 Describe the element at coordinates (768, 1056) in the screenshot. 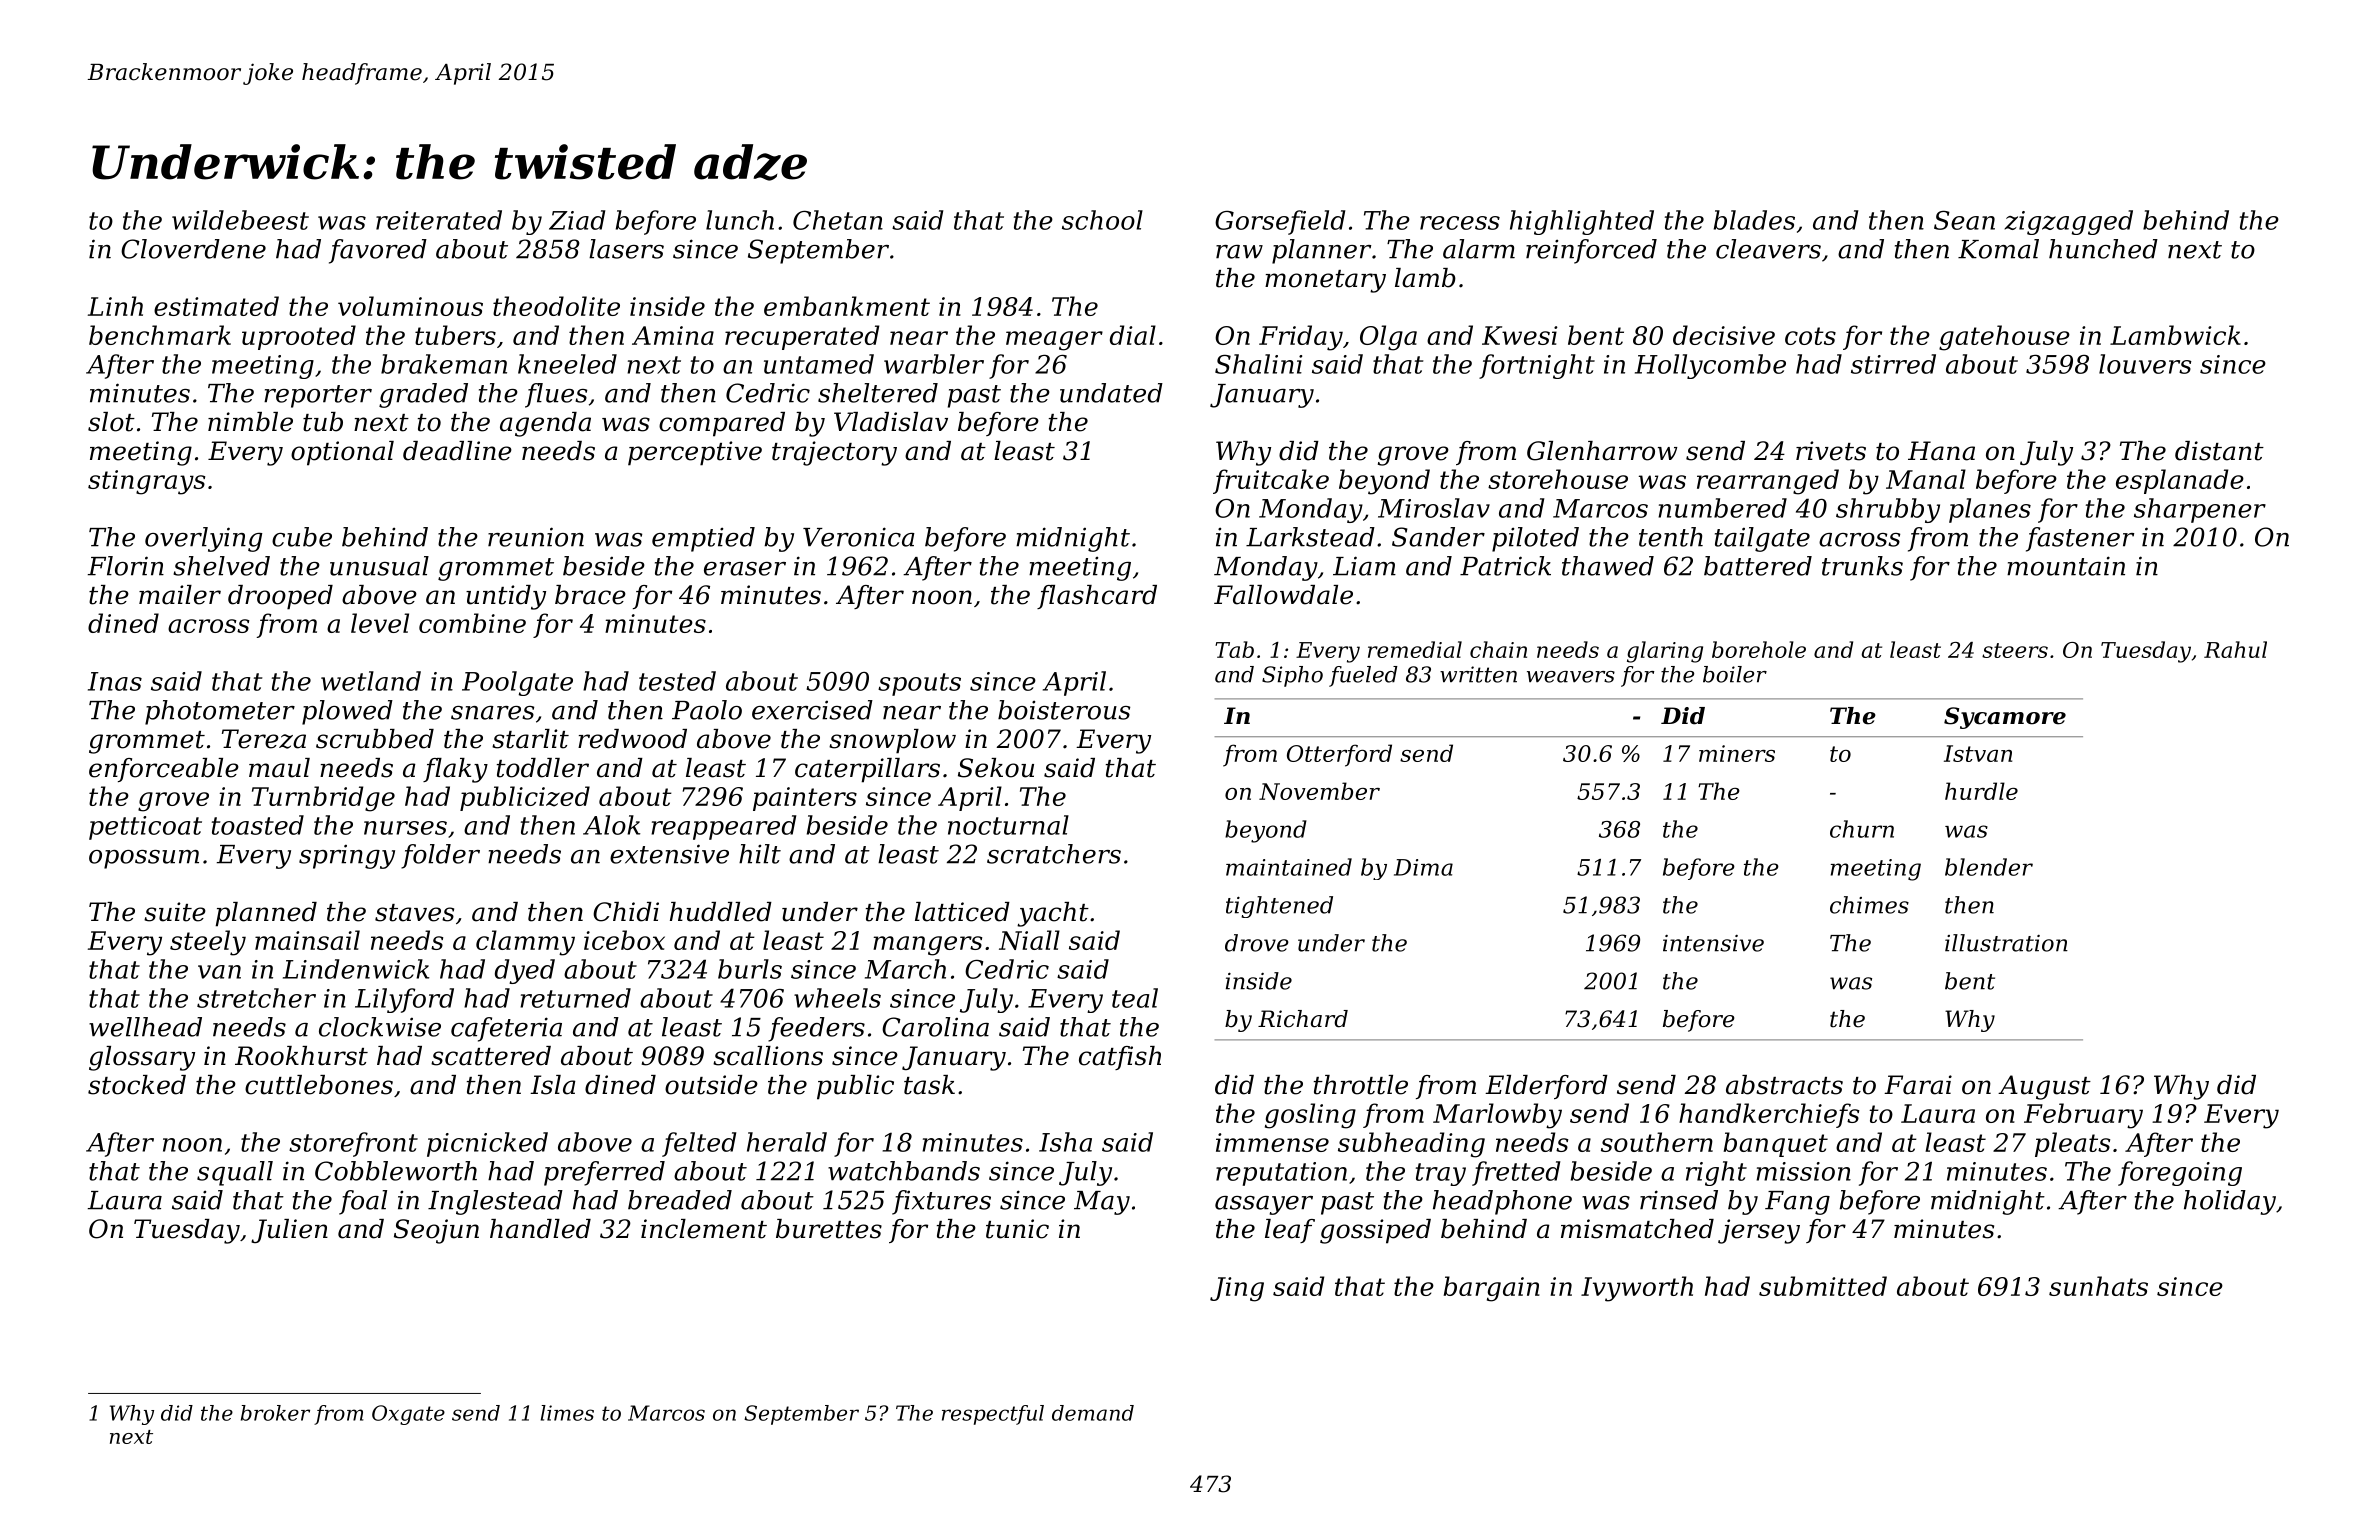

I see `scallions` at that location.
